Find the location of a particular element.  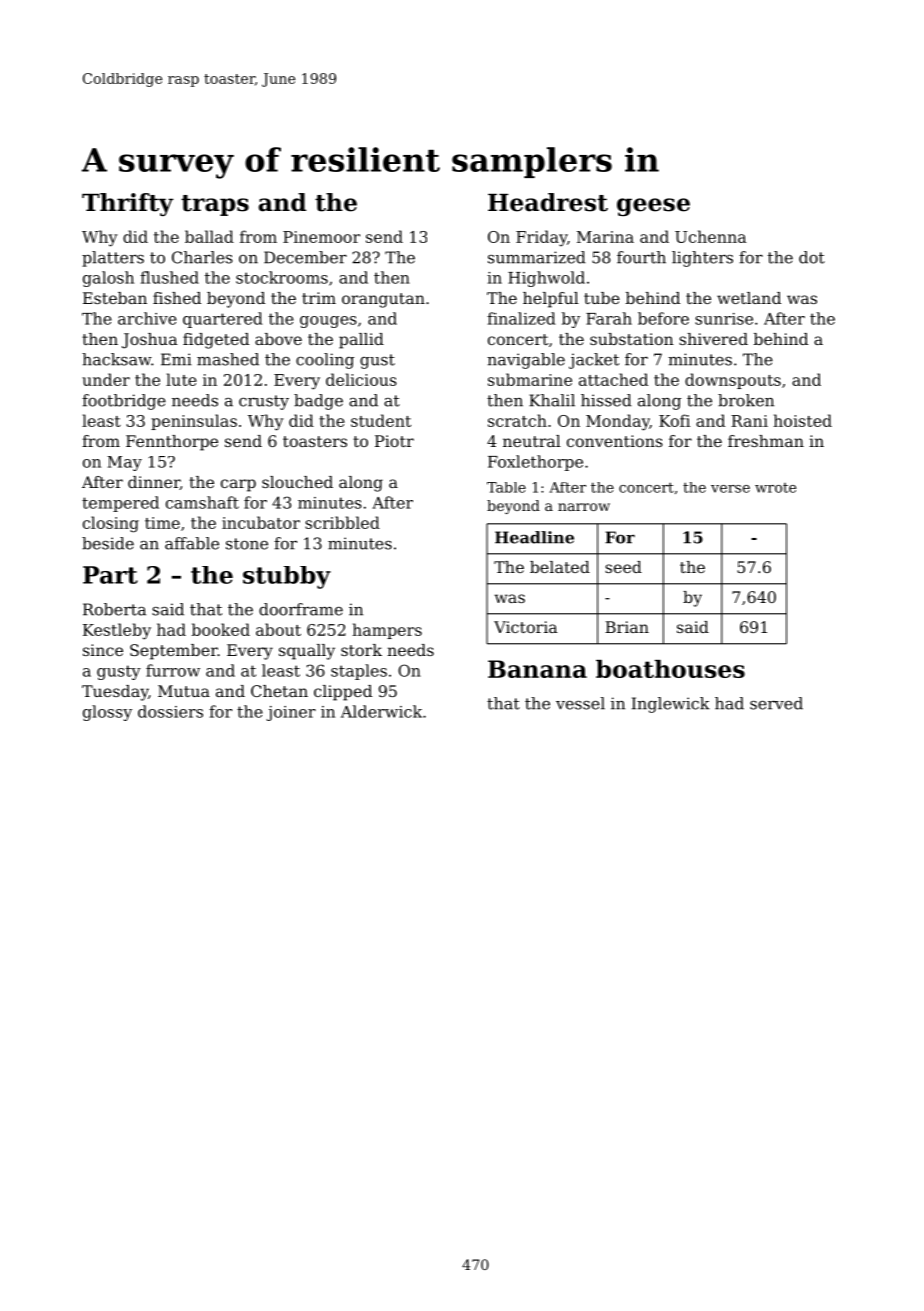

hoisted is located at coordinates (802, 420).
